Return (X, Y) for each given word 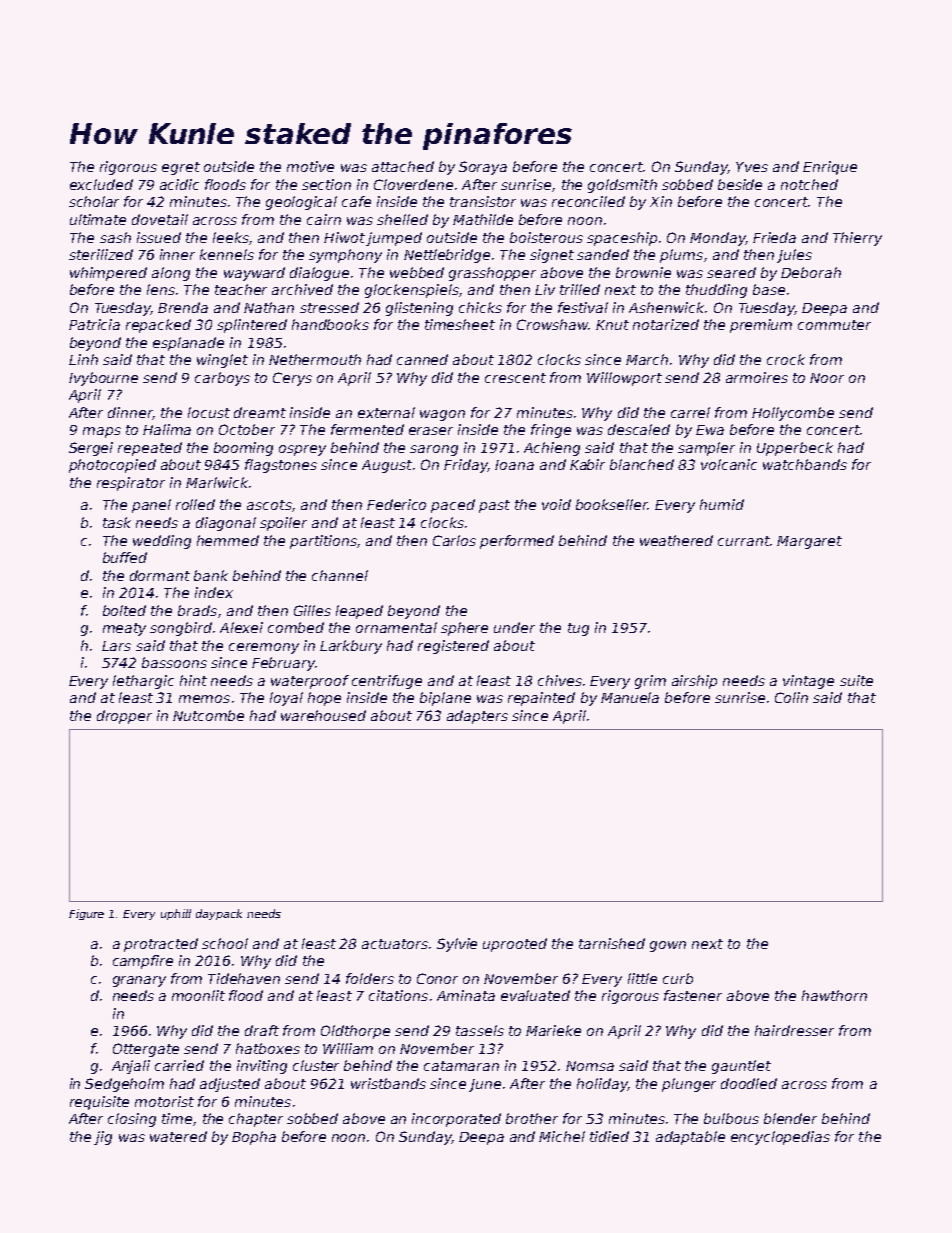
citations (398, 995)
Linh (83, 359)
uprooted (515, 945)
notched (809, 184)
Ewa (710, 430)
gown (668, 946)
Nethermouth (315, 359)
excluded (101, 184)
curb (678, 978)
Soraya (483, 168)
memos (204, 699)
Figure (86, 914)
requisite (99, 1103)
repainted (541, 699)
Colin (791, 697)
